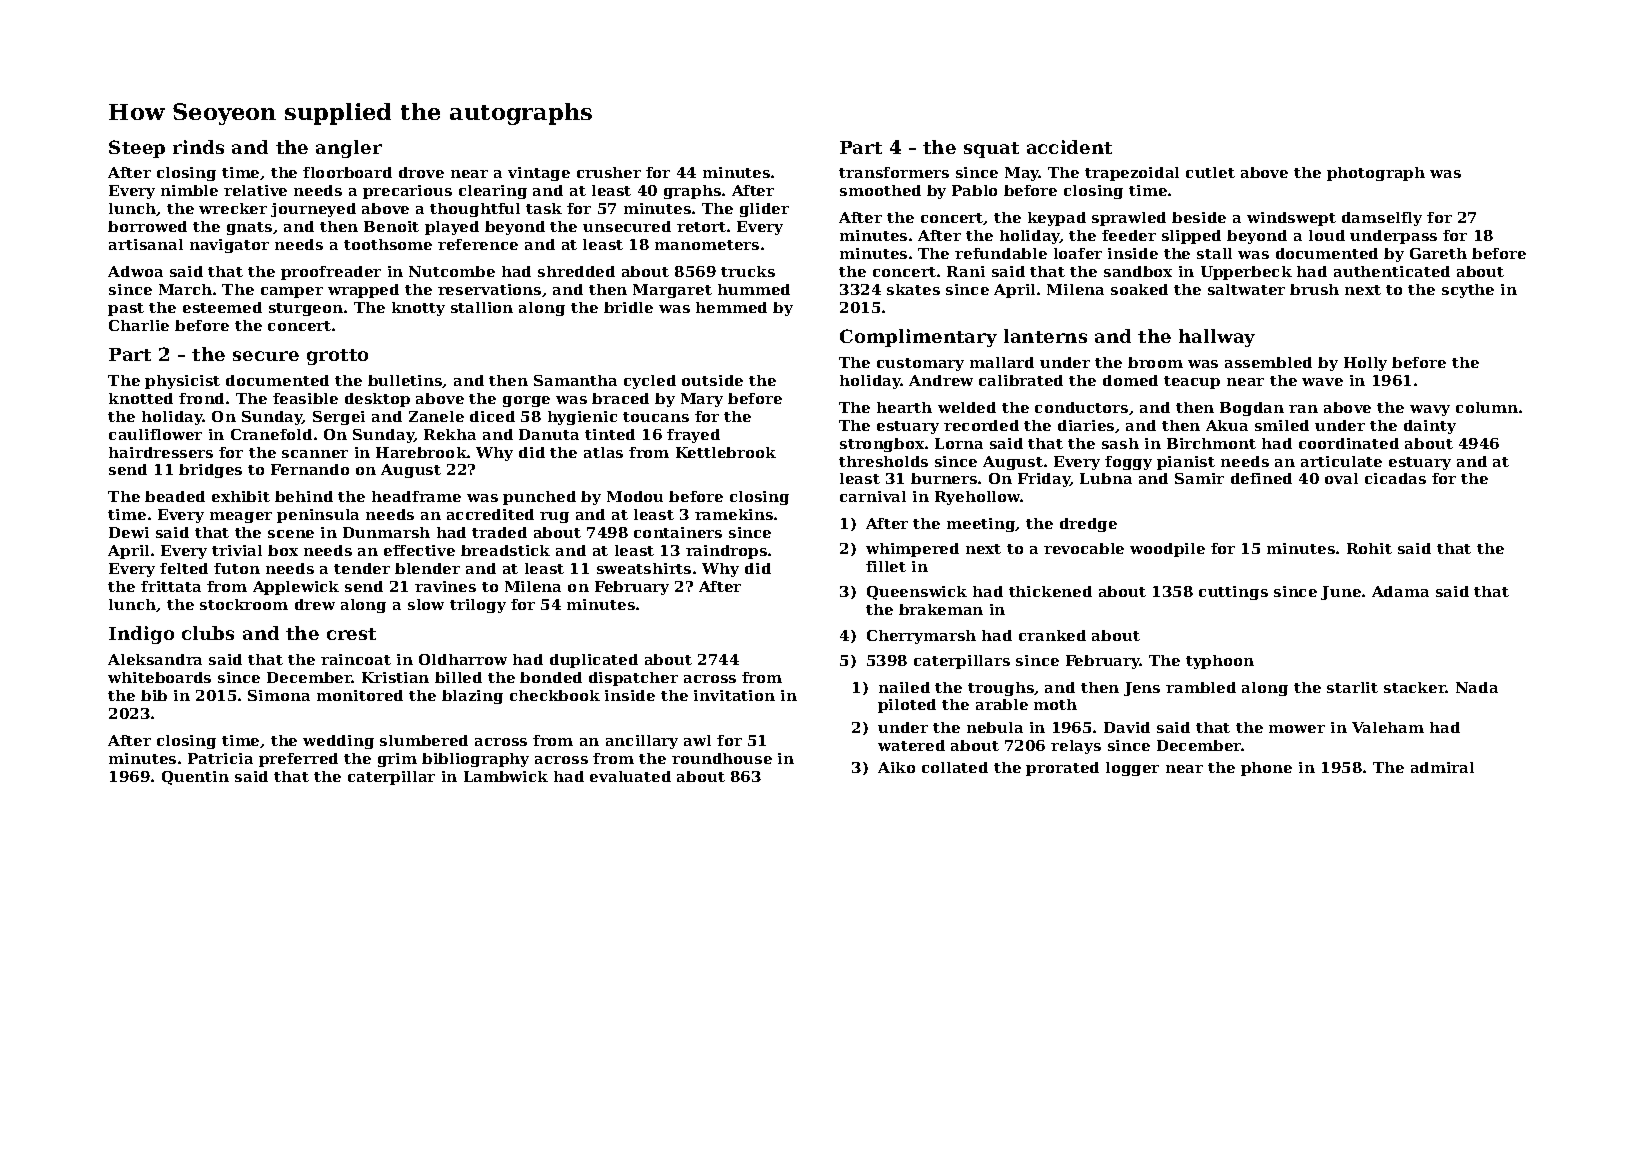 This image has width=1638, height=1158. Describe the element at coordinates (1069, 147) in the image. I see `accident` at that location.
